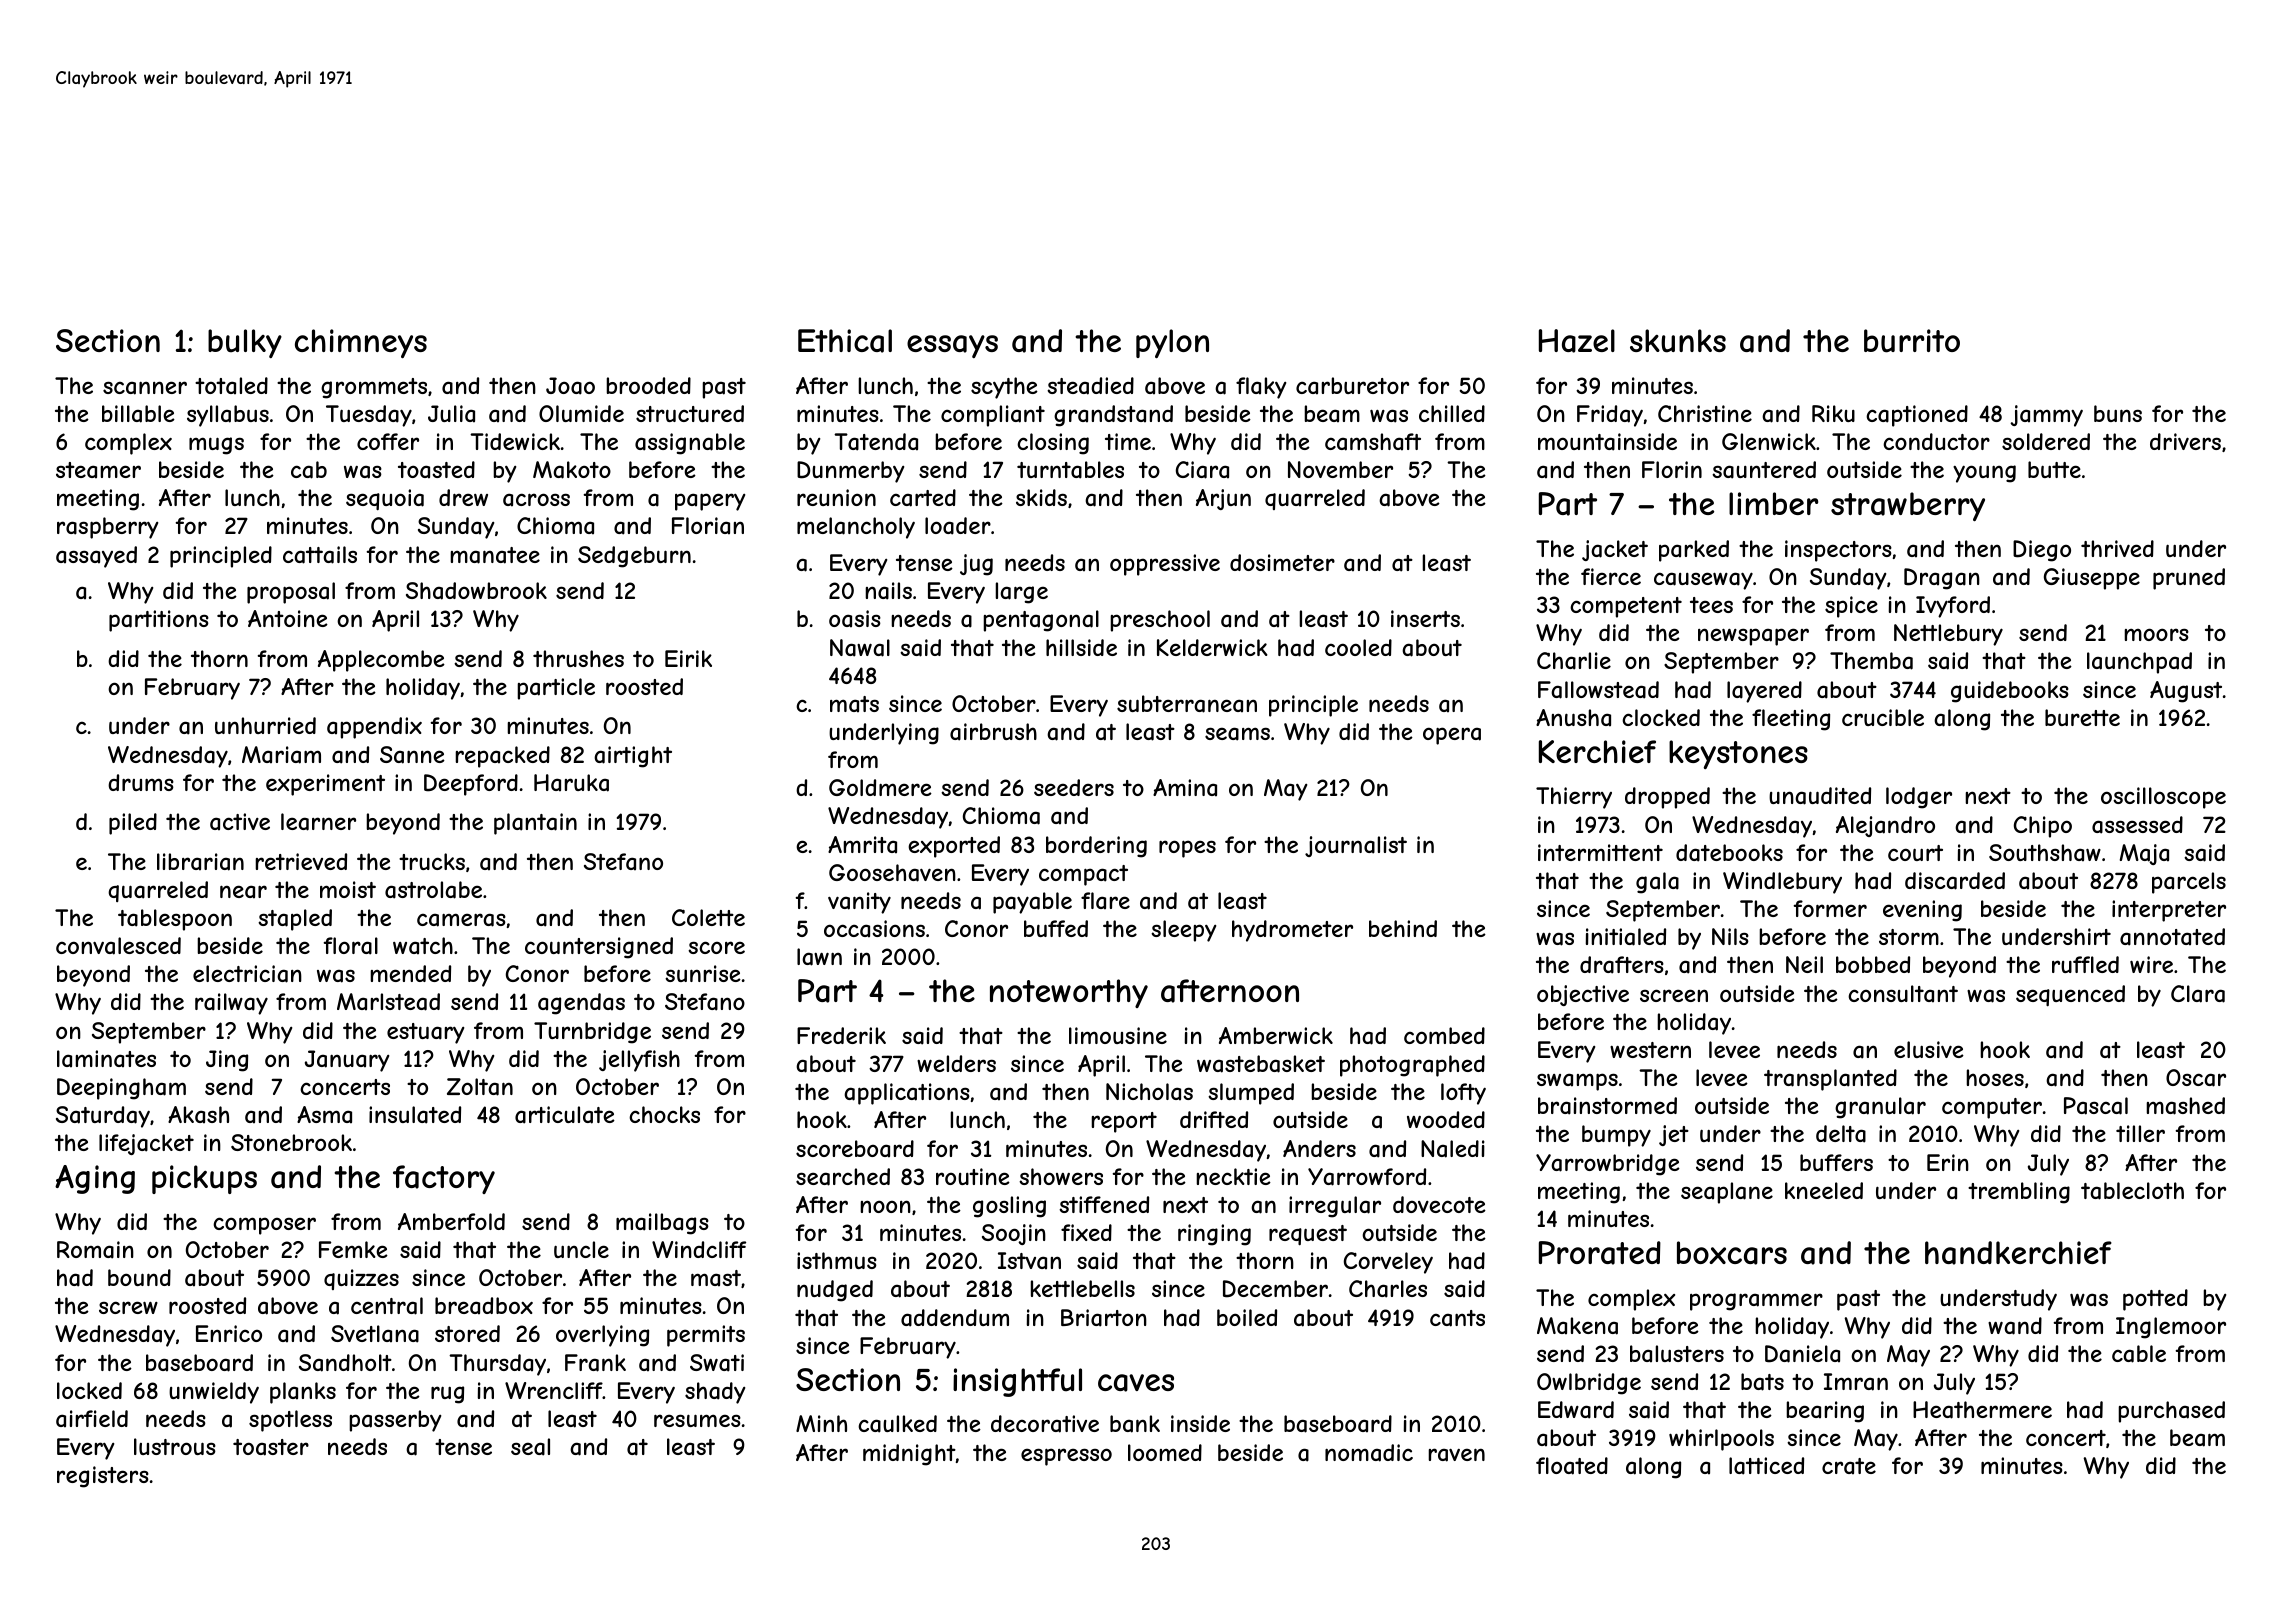  Describe the element at coordinates (1282, 562) in the document. I see `dosimeter` at that location.
